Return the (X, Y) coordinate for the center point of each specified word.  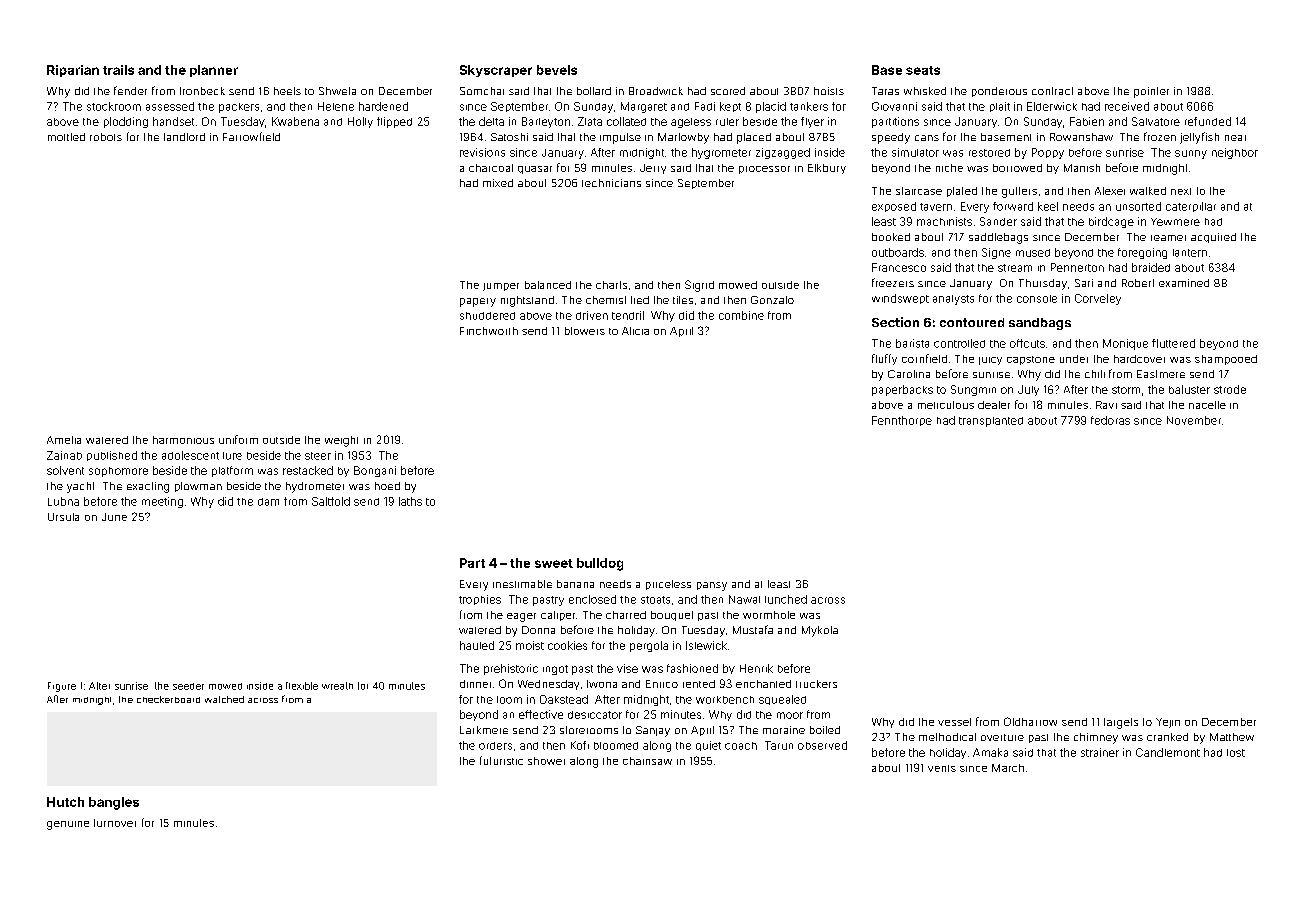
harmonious (183, 440)
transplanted (991, 422)
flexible (302, 686)
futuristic (501, 760)
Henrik (756, 668)
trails (118, 70)
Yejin (1168, 723)
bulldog (600, 564)
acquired (1213, 238)
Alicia (635, 331)
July (1028, 390)
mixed (498, 183)
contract (1052, 91)
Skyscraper (496, 71)
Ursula (63, 517)
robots (106, 137)
